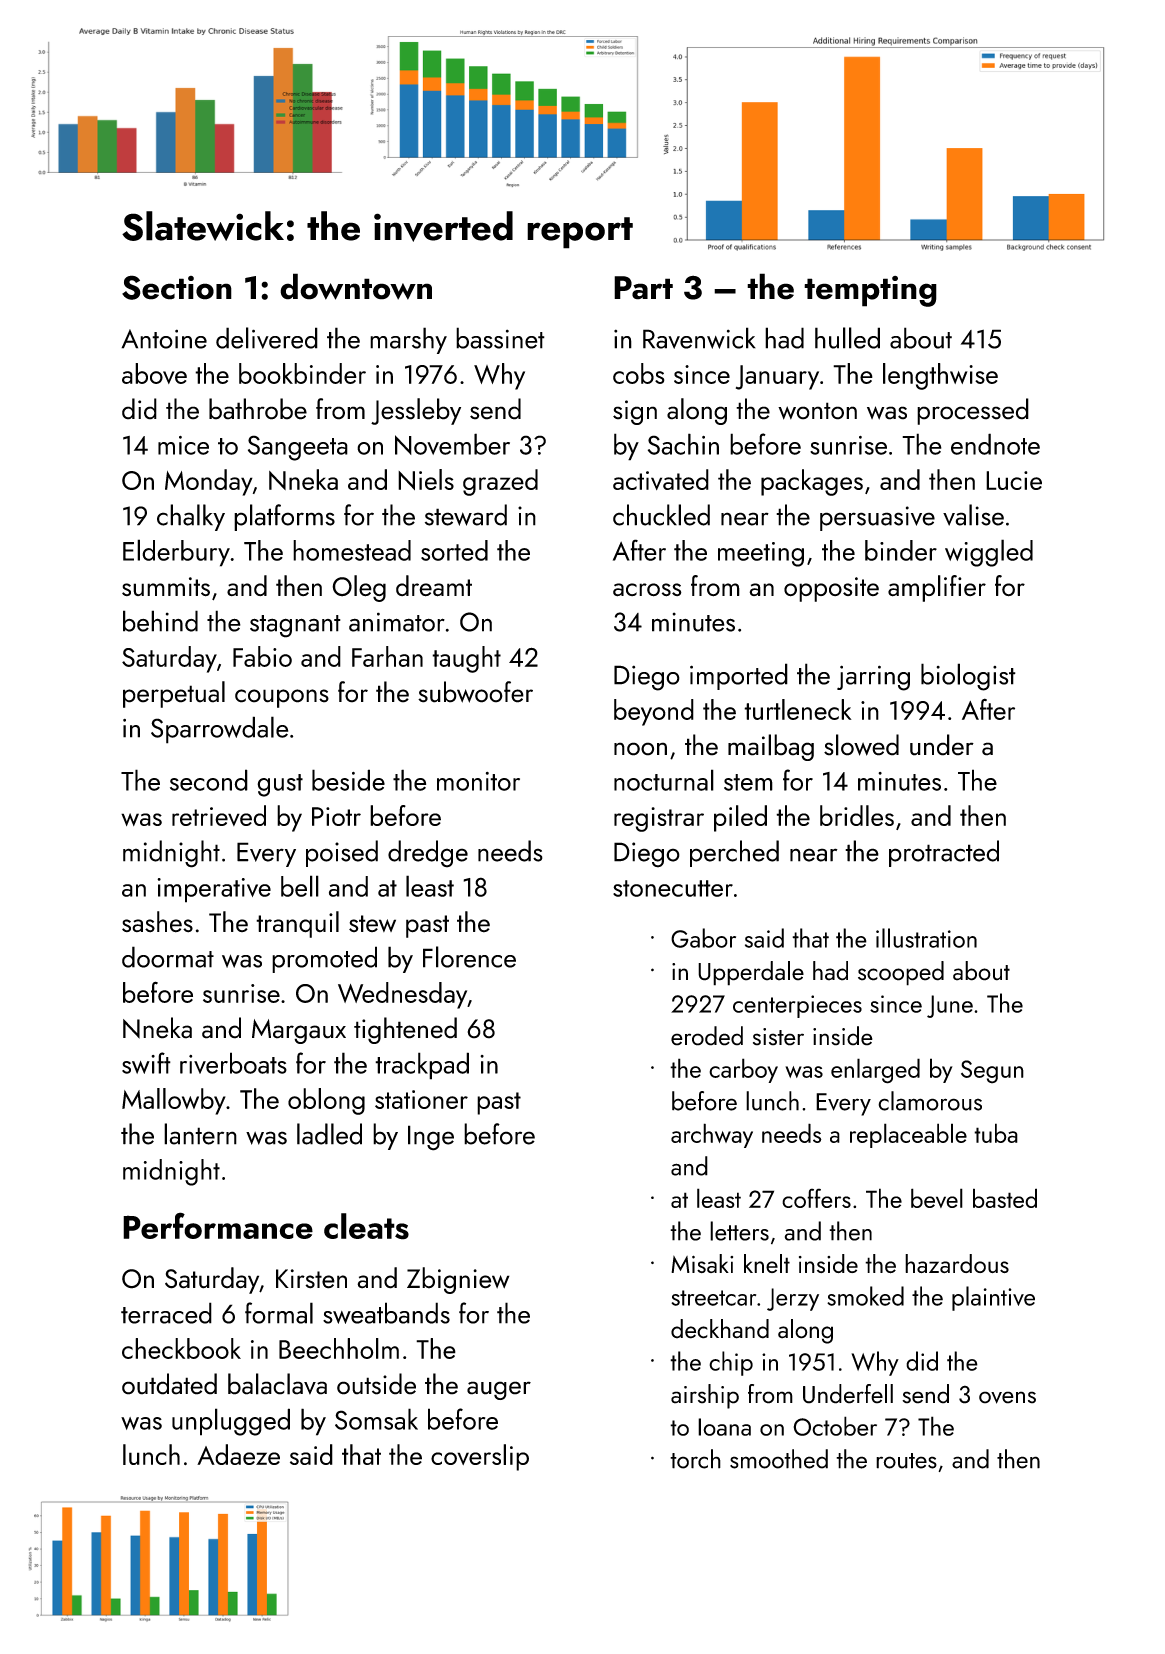  Describe the element at coordinates (968, 677) in the screenshot. I see `biologist` at that location.
